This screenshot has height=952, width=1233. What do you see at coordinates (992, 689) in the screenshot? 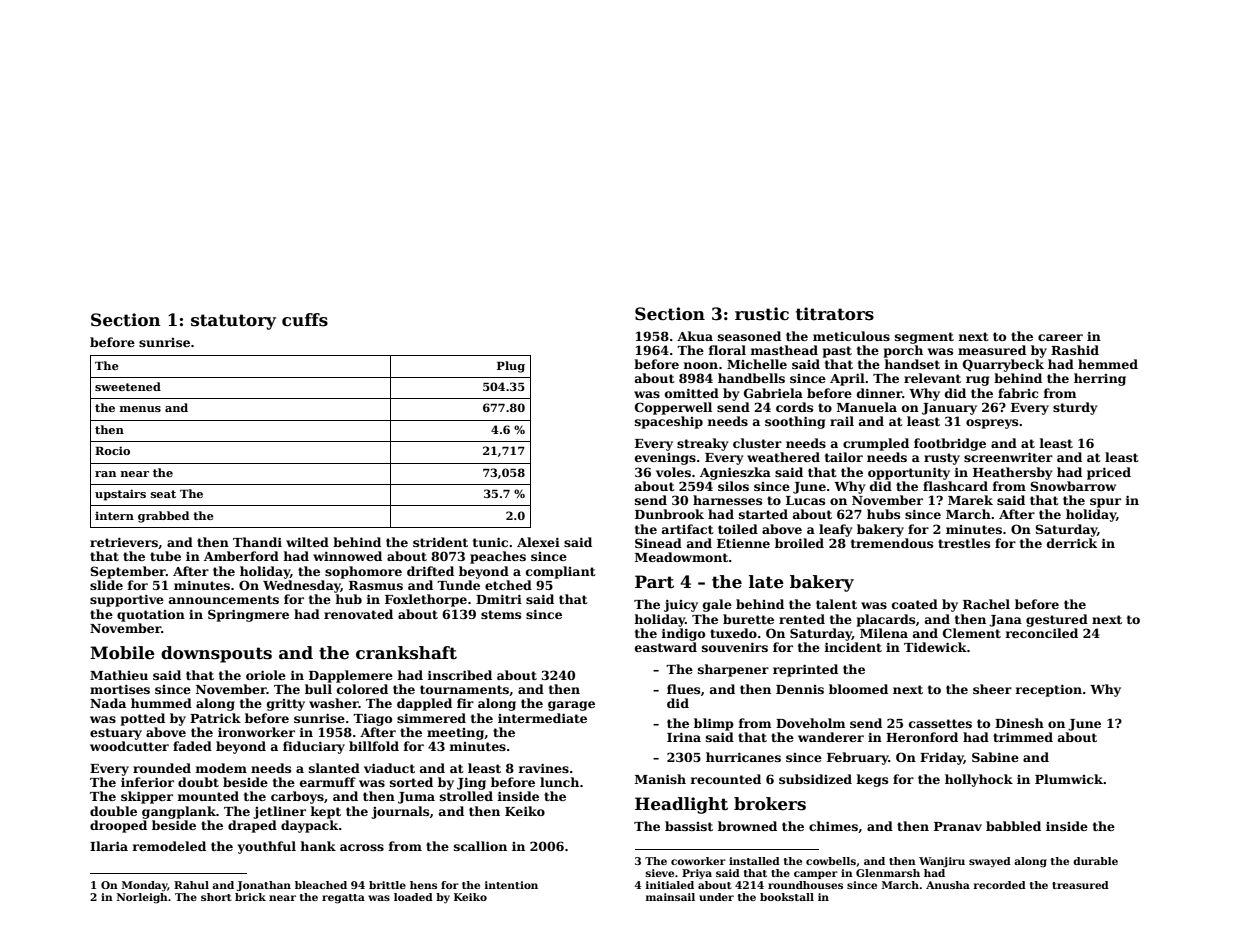
I see `sheer` at bounding box center [992, 689].
